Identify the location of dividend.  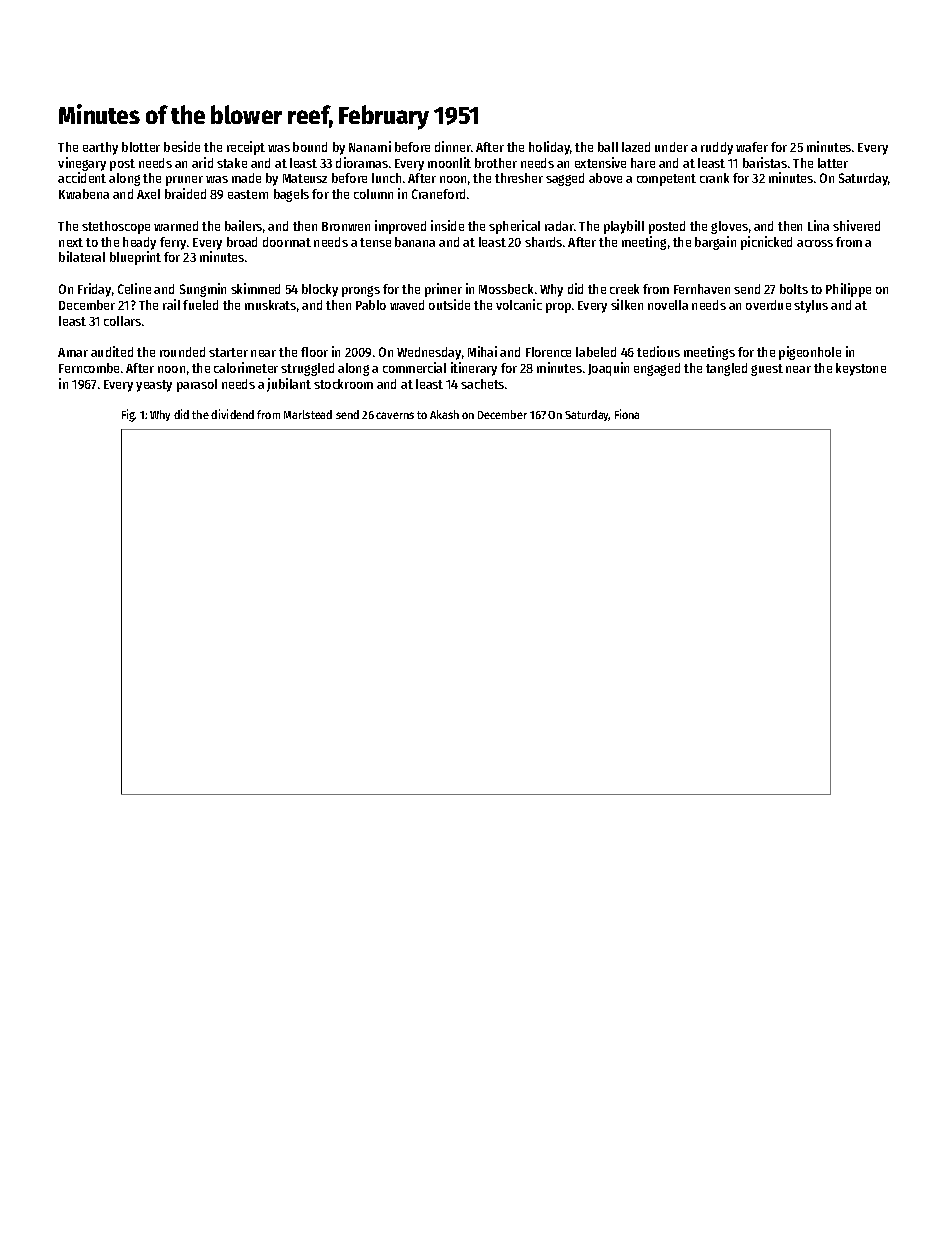
(232, 414).
